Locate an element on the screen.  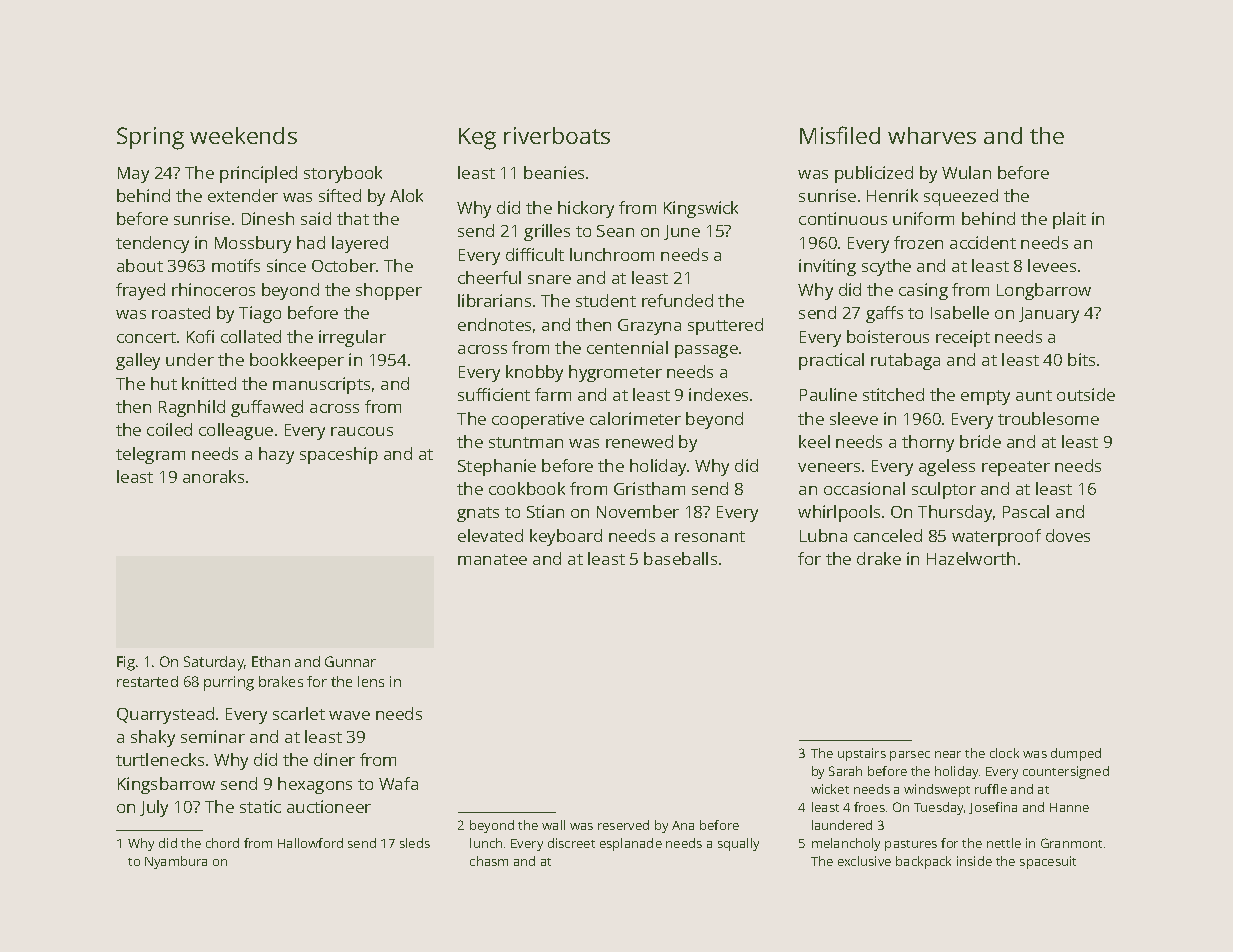
riverboats is located at coordinates (557, 135).
